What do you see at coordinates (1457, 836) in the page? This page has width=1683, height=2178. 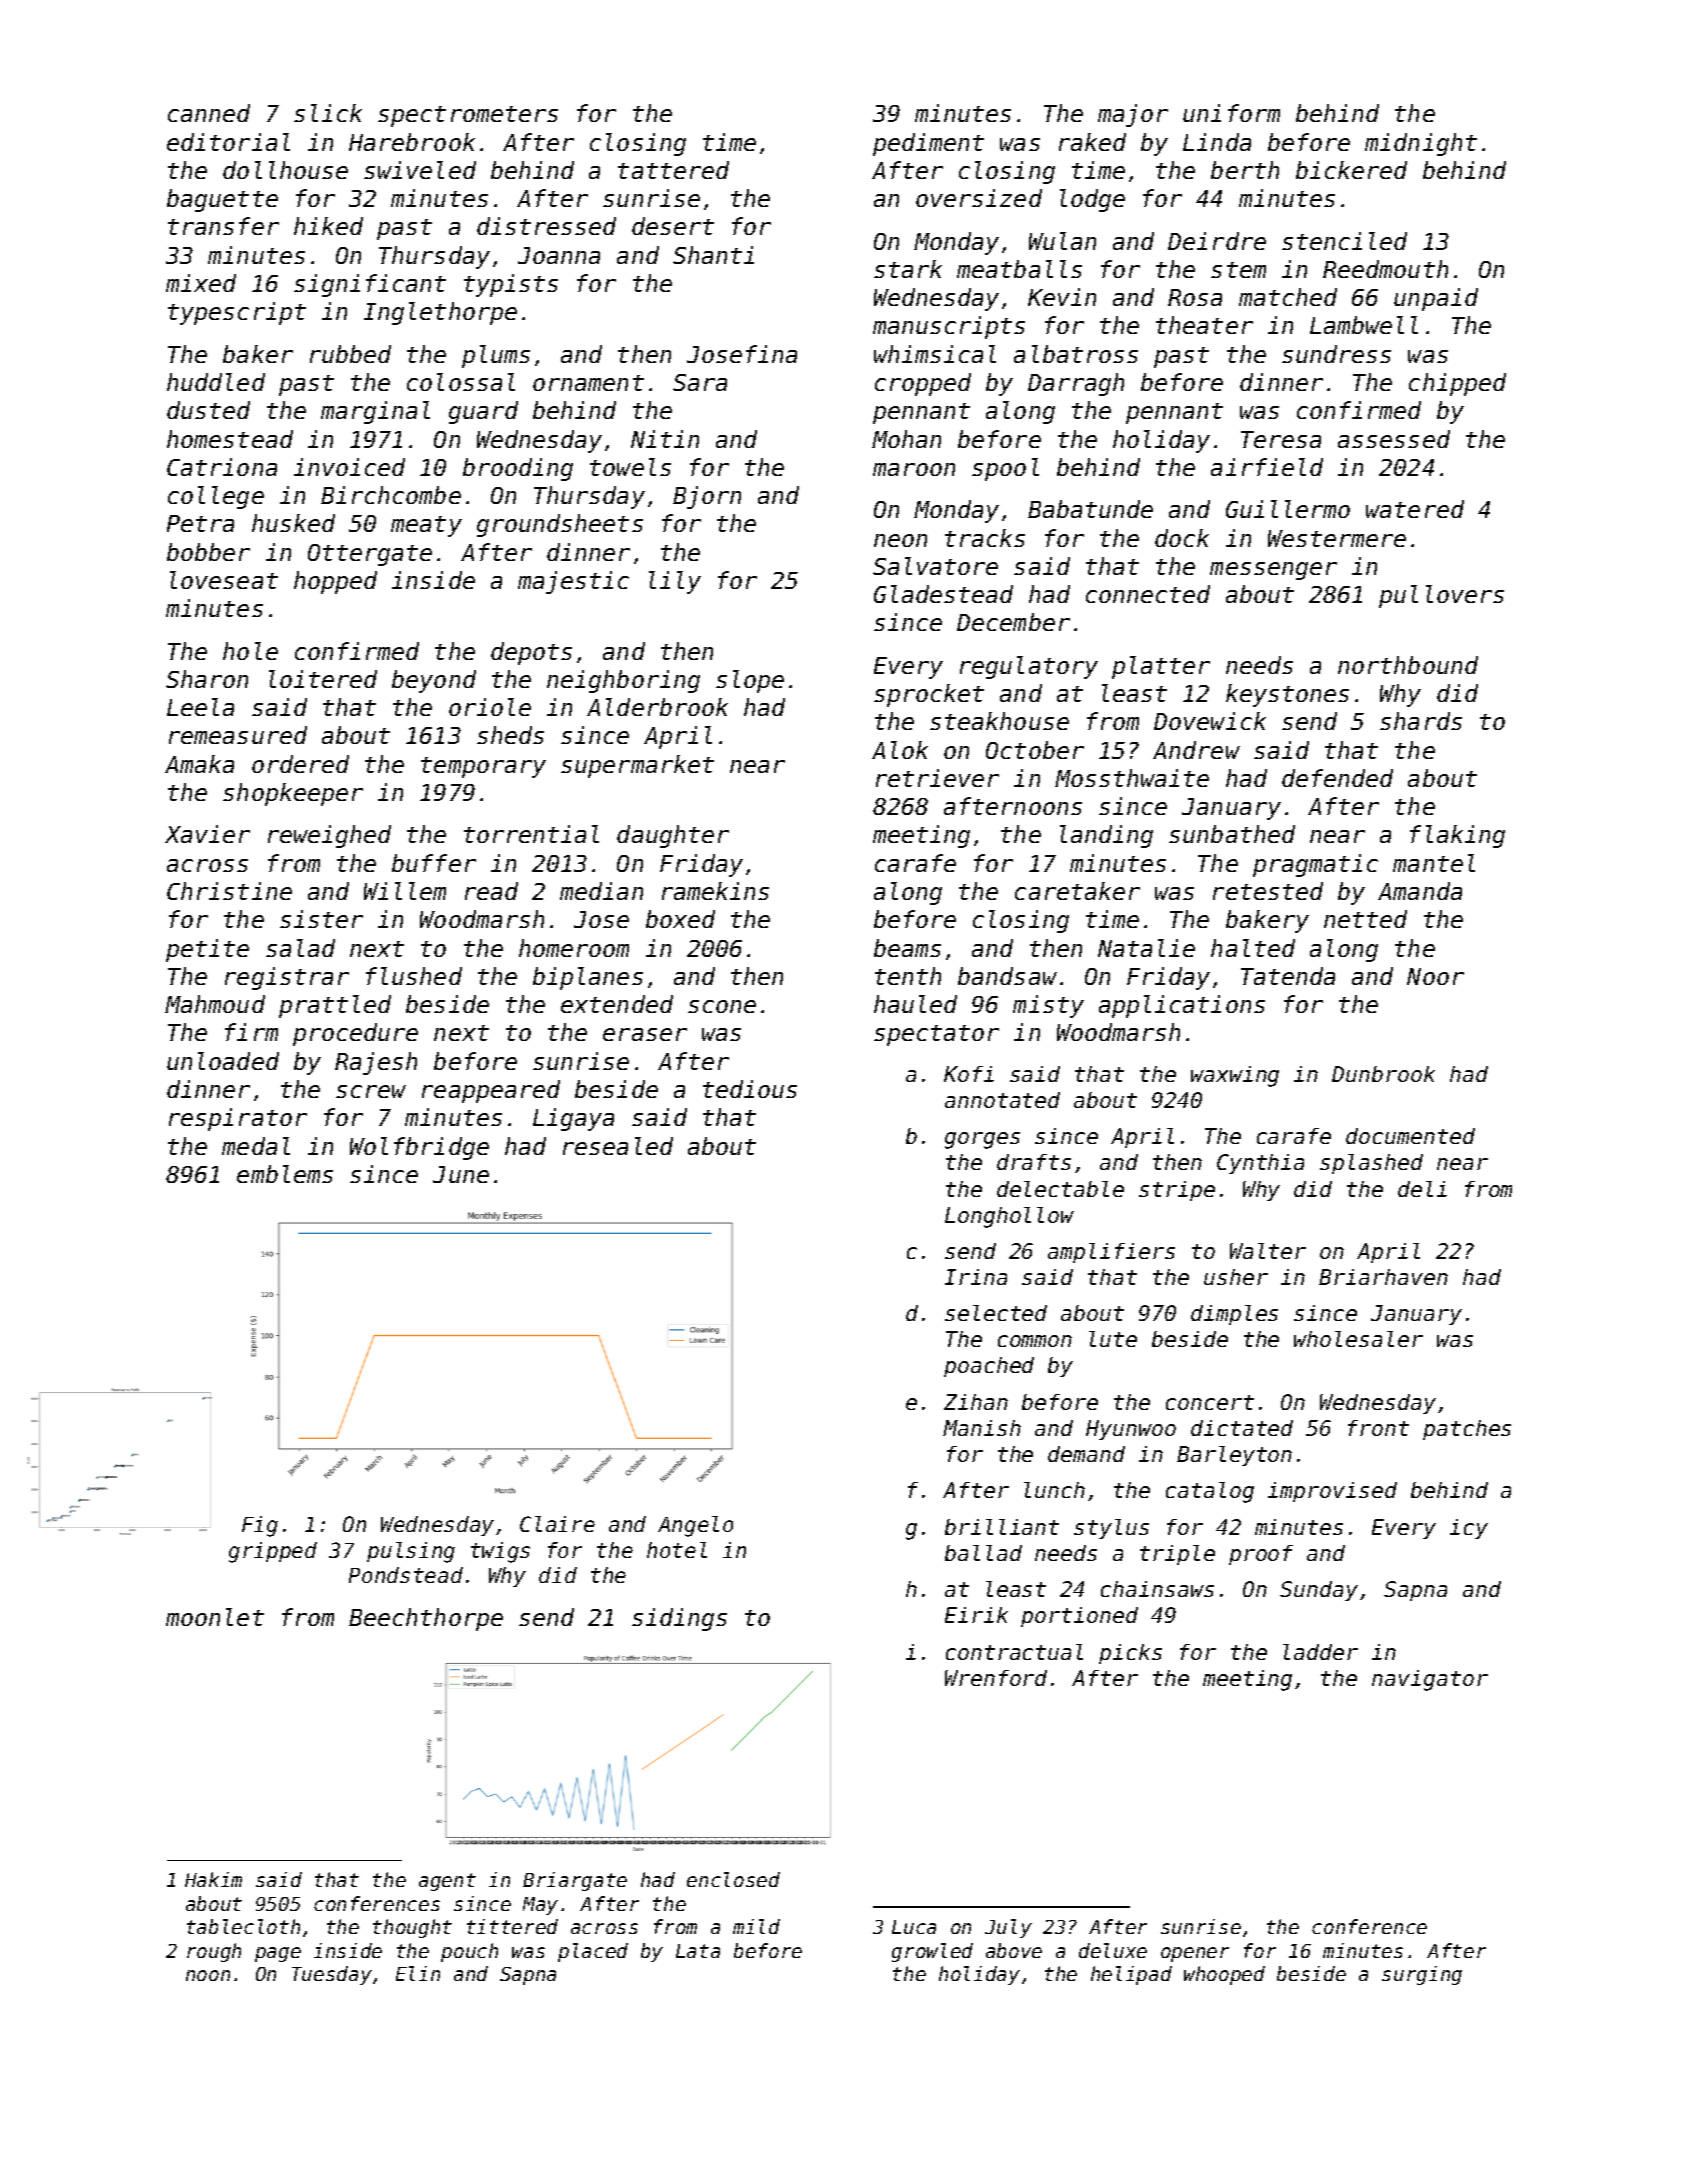 I see `flaking` at bounding box center [1457, 836].
